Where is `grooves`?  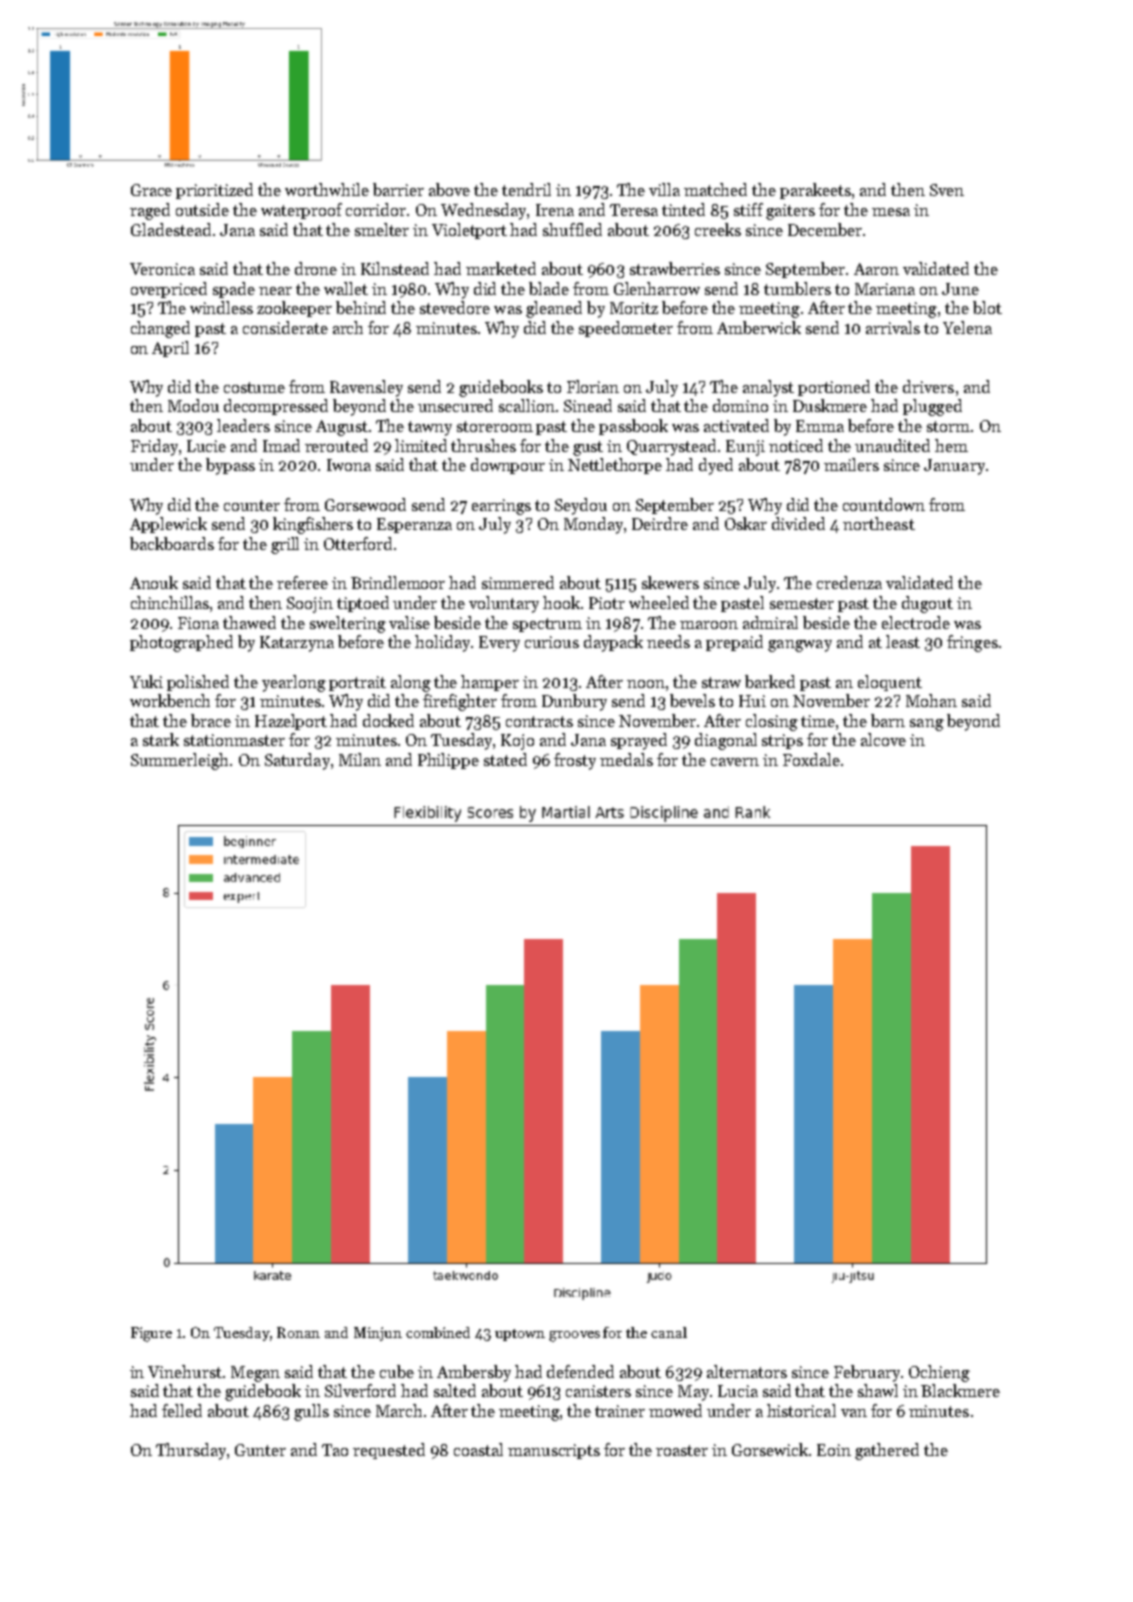 grooves is located at coordinates (574, 1336).
